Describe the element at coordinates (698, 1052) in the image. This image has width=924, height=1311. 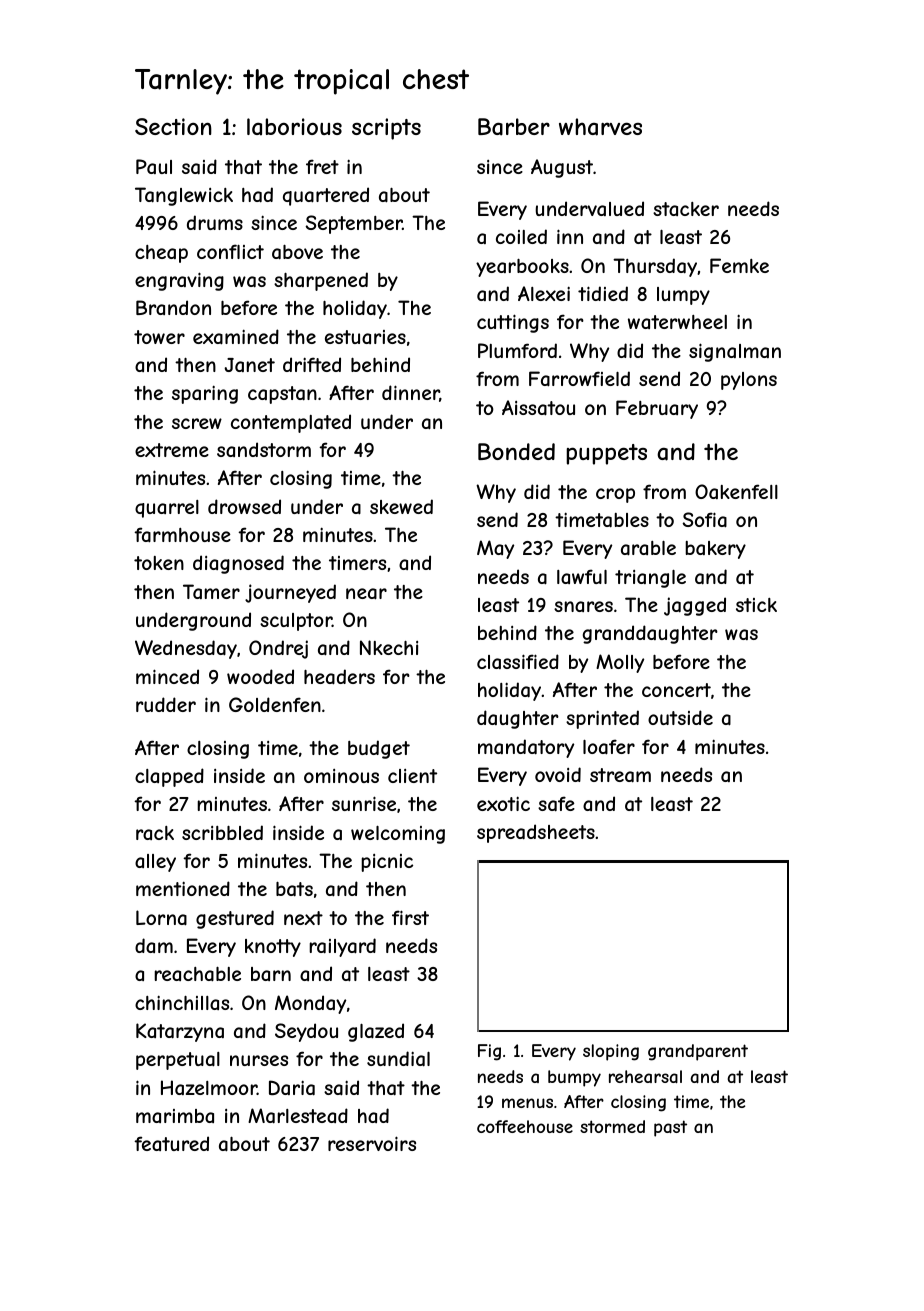
I see `grandparent` at that location.
